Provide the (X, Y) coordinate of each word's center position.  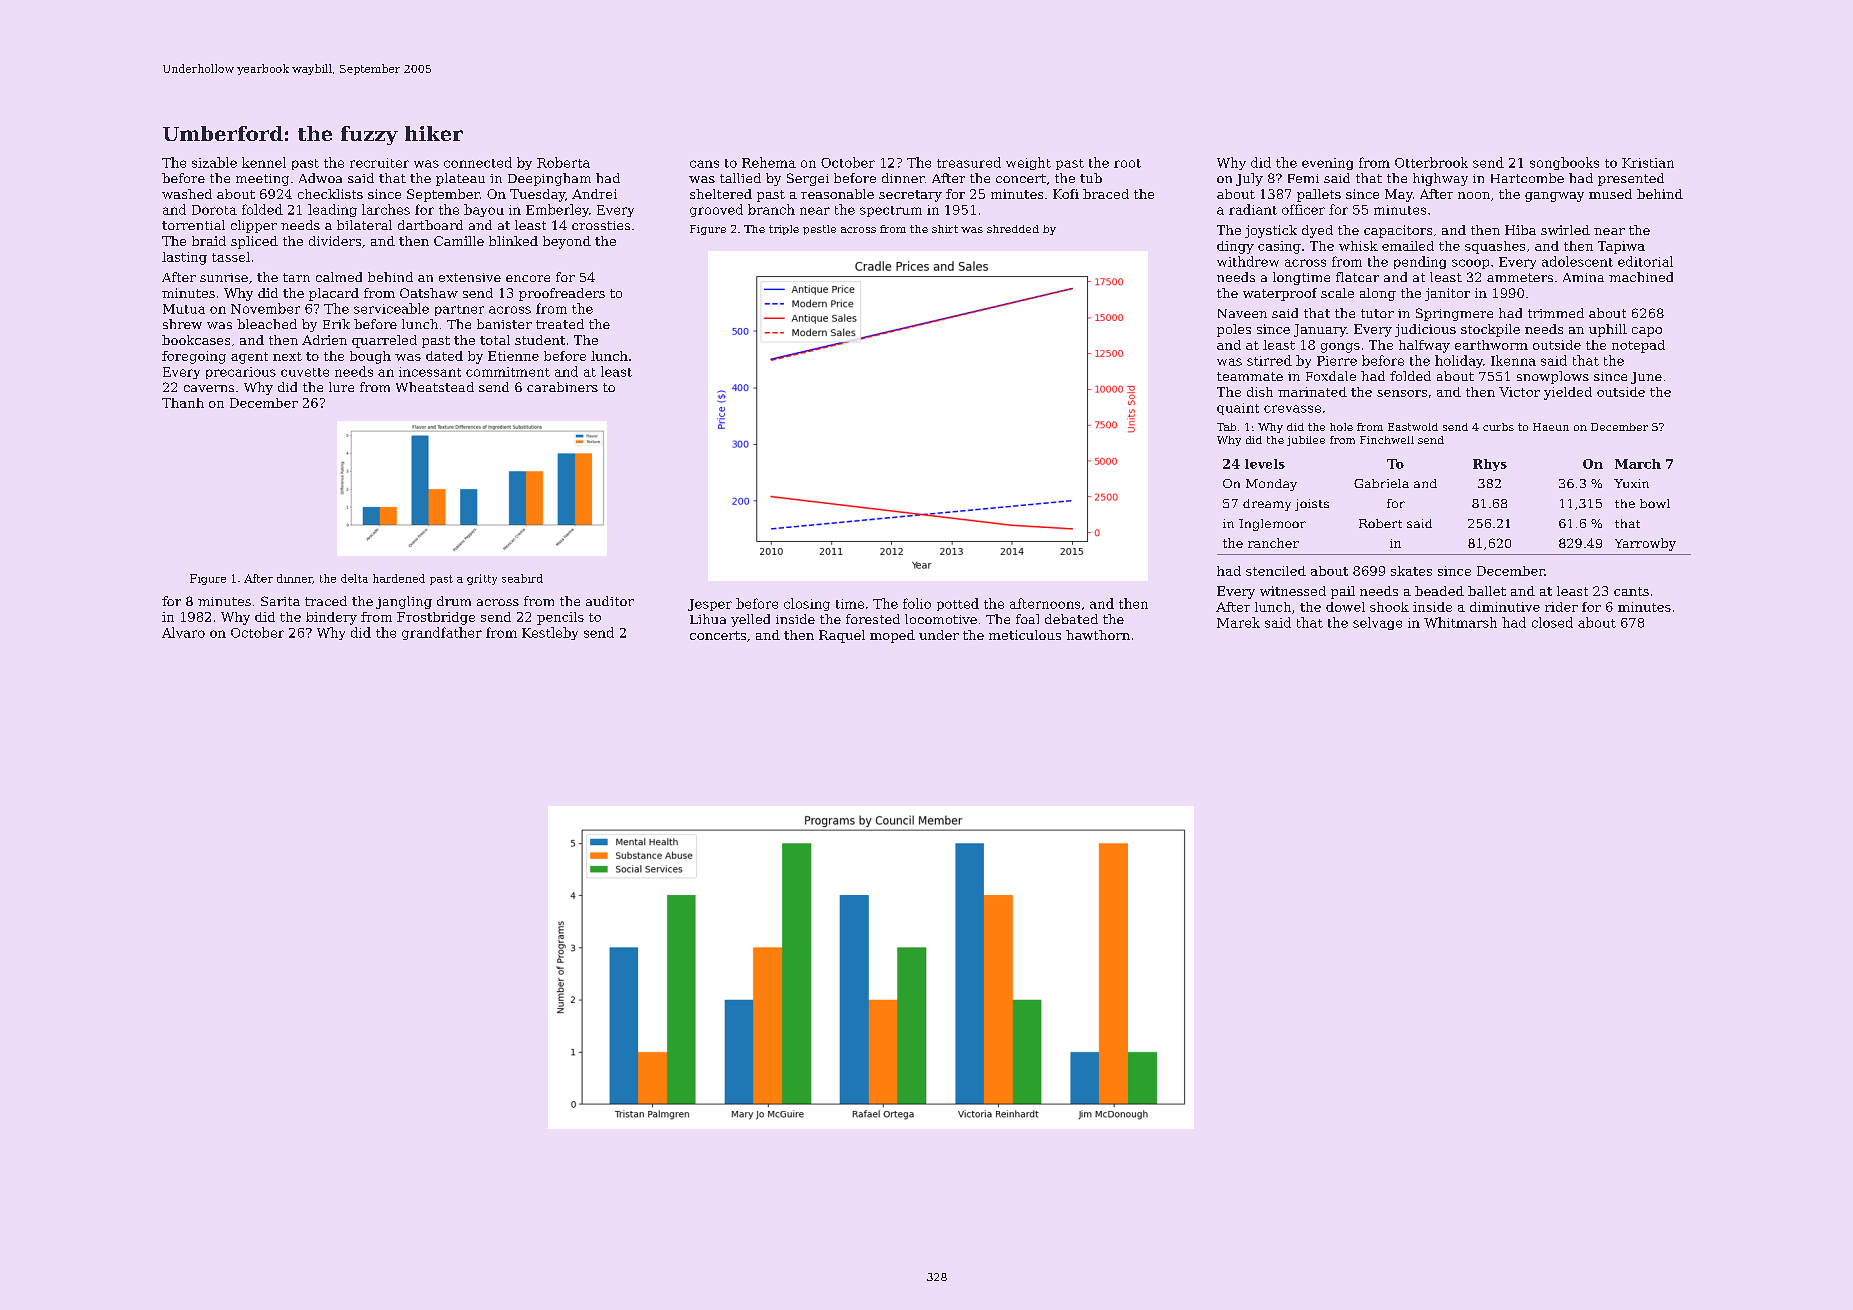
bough (370, 357)
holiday (1459, 361)
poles (1234, 330)
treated (560, 324)
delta (354, 578)
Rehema (769, 162)
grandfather (442, 633)
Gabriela (1381, 483)
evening (1327, 164)
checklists (330, 194)
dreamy (1267, 505)
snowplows (1553, 377)
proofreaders (562, 294)
